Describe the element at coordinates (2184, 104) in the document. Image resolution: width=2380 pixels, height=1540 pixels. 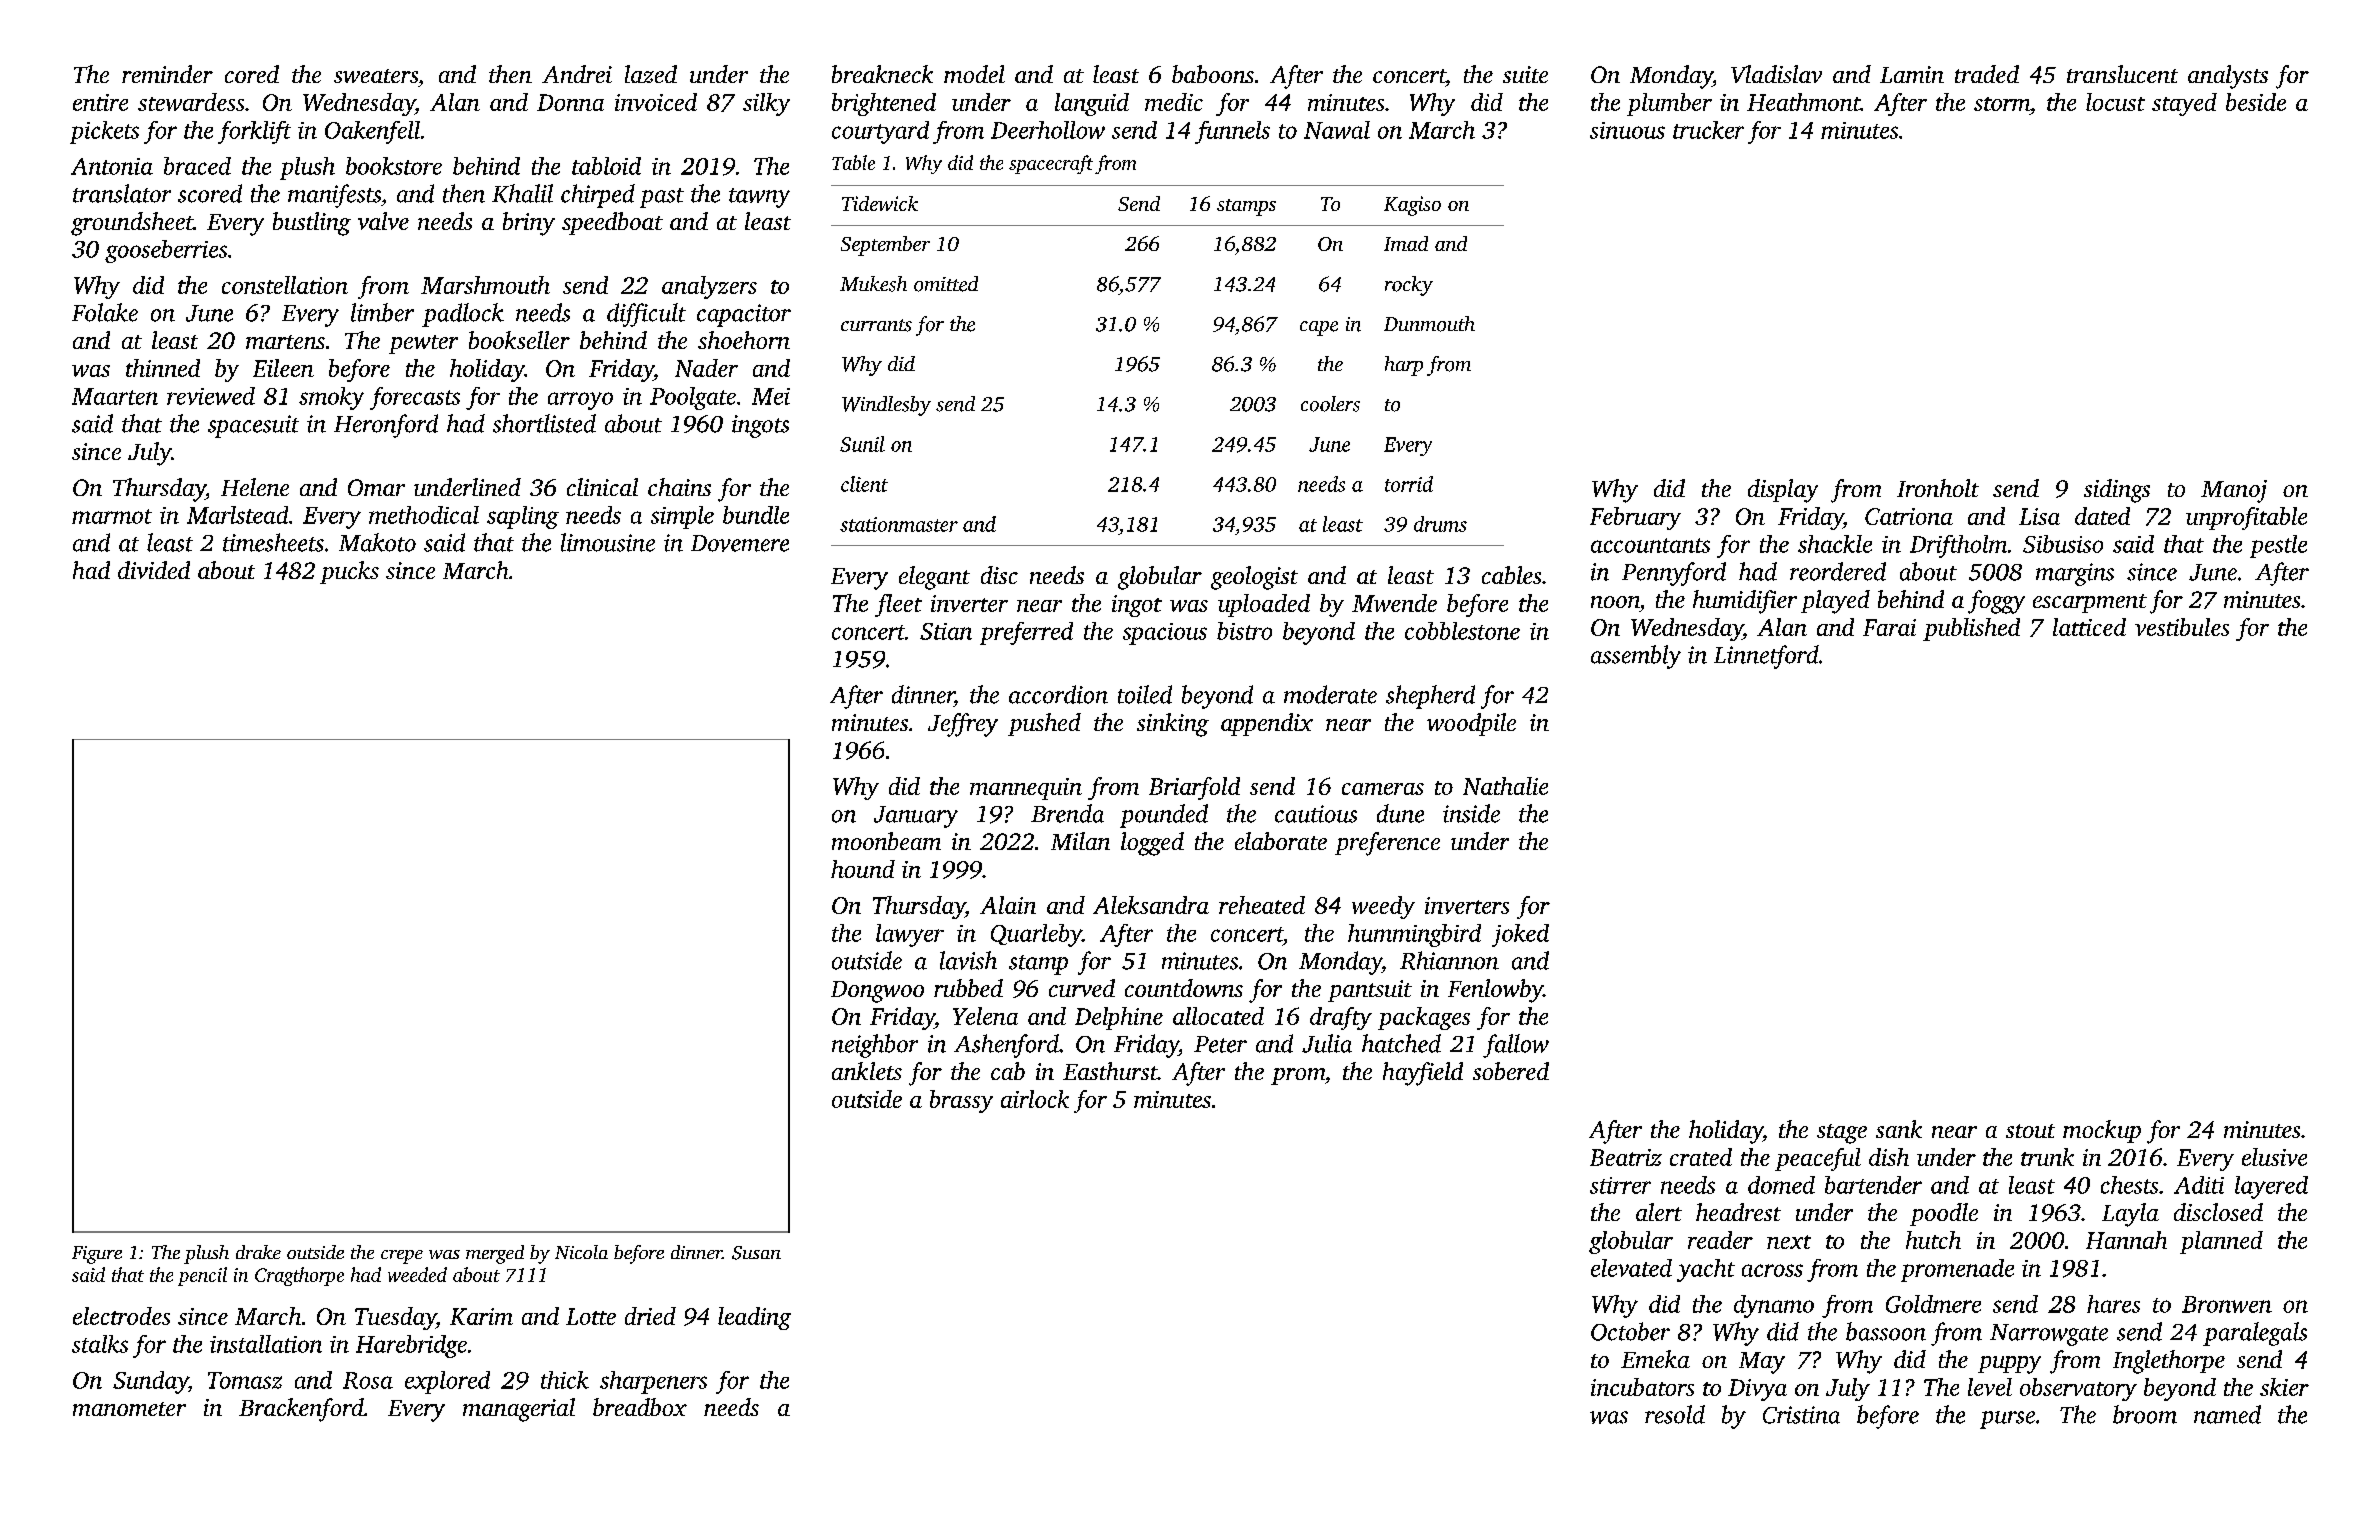
I see `stayed` at that location.
